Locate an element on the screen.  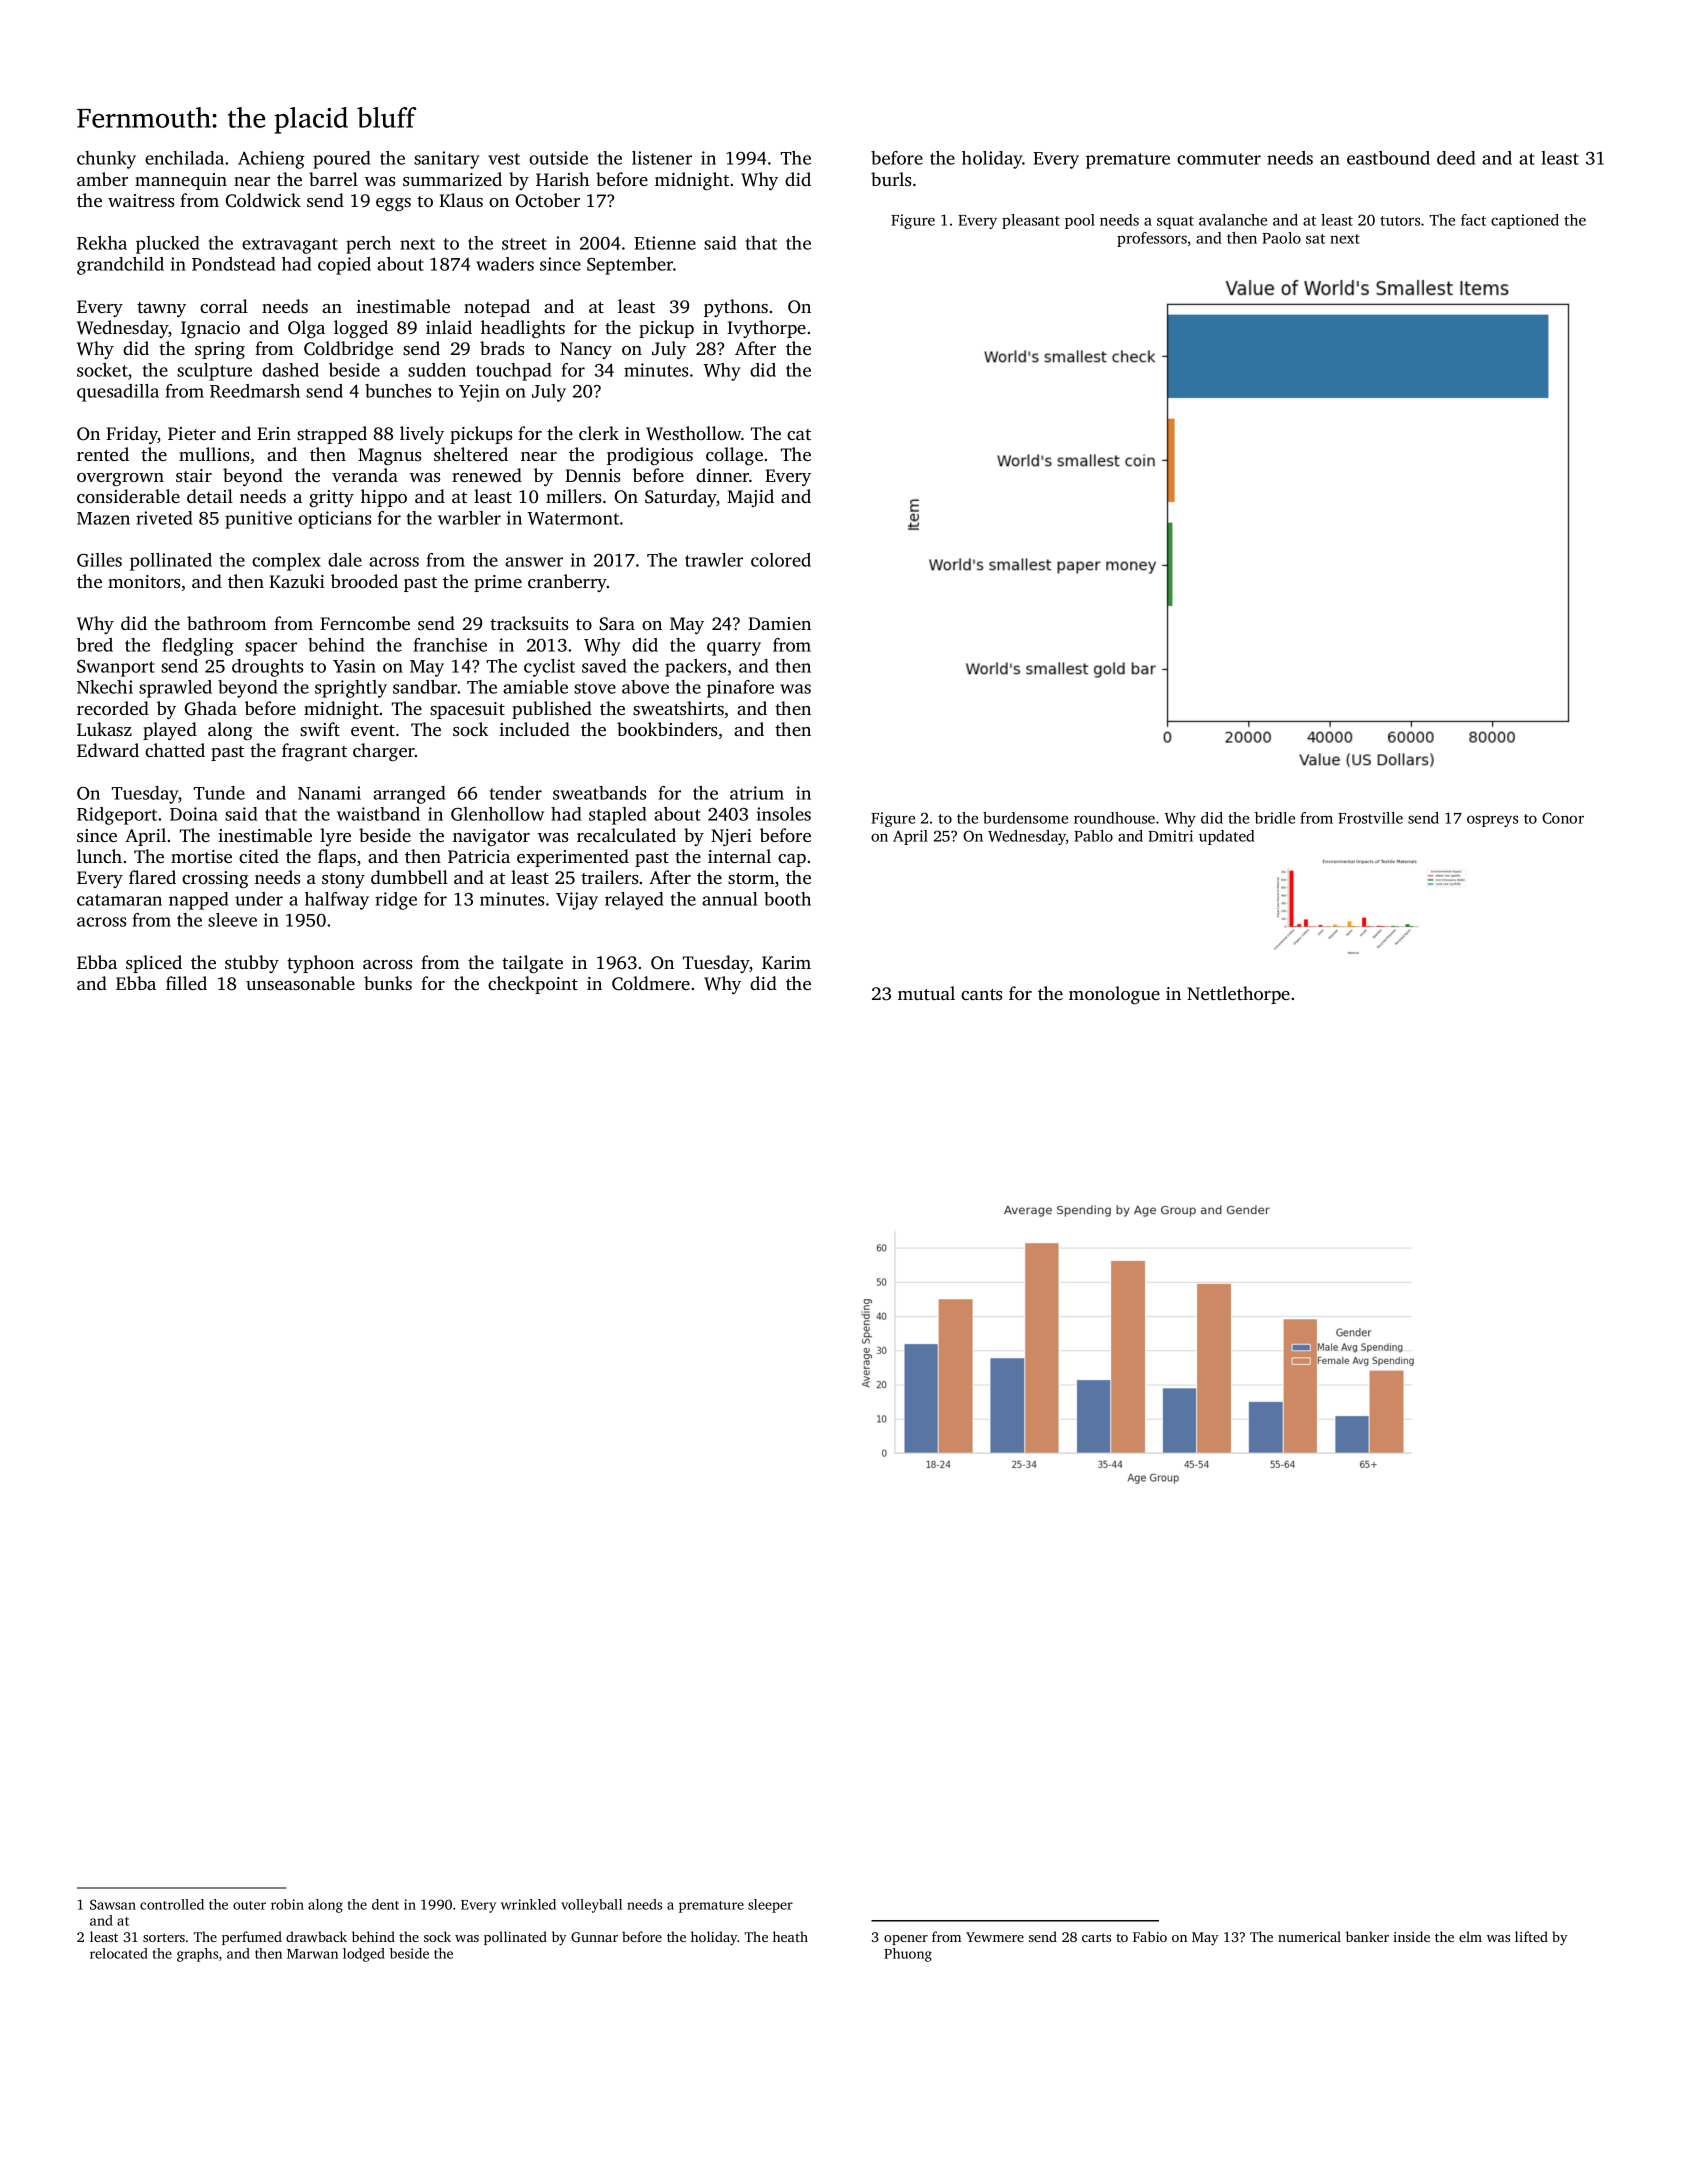
graphs is located at coordinates (197, 1955).
